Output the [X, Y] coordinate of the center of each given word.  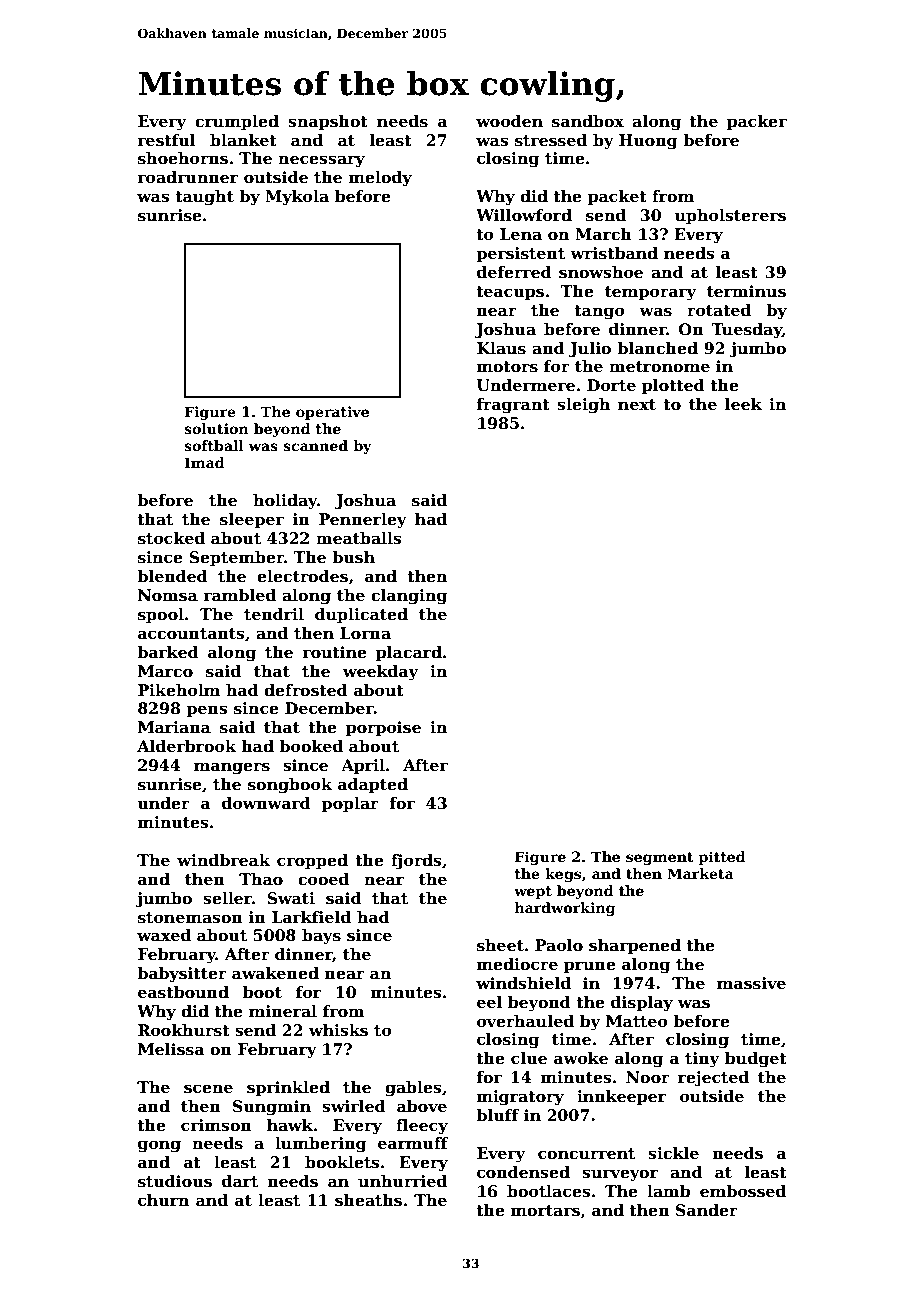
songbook [290, 786]
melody [380, 179]
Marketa [700, 873]
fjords [416, 862]
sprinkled [288, 1088]
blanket [243, 140]
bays [321, 937]
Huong [648, 142]
